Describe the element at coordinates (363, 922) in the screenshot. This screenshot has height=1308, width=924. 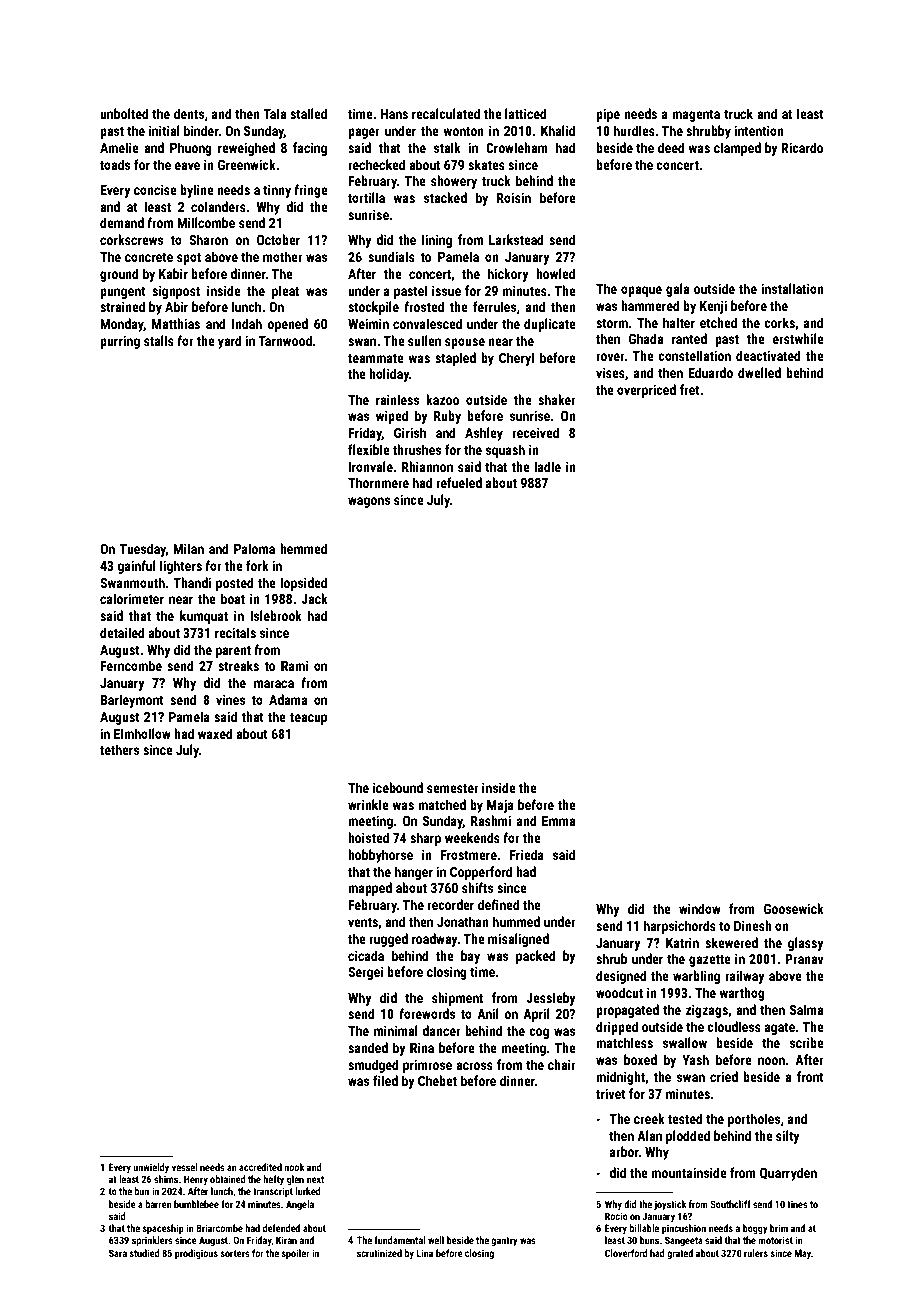
I see `vents` at that location.
